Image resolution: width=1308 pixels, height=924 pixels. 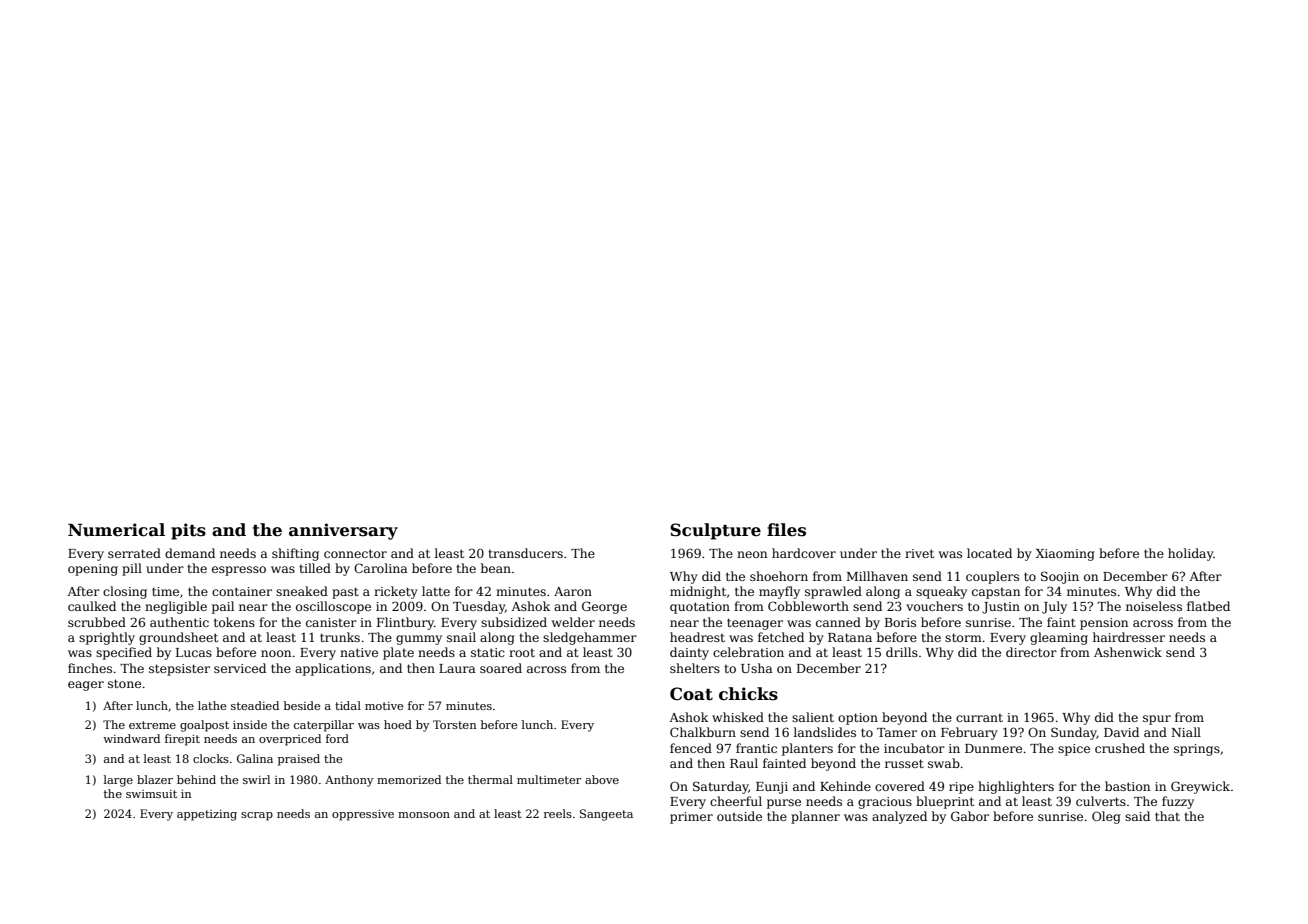 What do you see at coordinates (212, 705) in the page?
I see `lathe` at bounding box center [212, 705].
